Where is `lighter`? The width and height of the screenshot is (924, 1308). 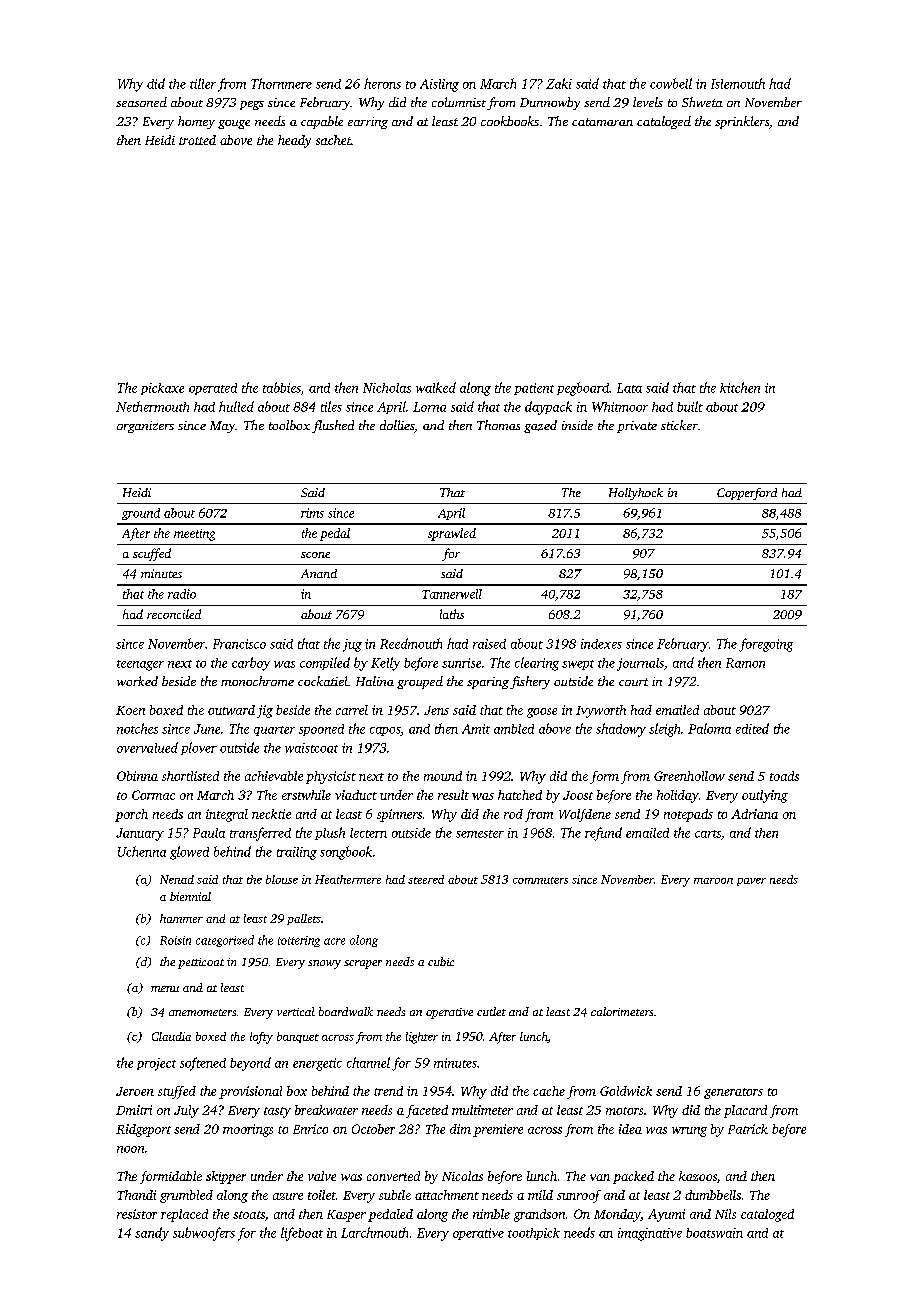 lighter is located at coordinates (422, 1038).
